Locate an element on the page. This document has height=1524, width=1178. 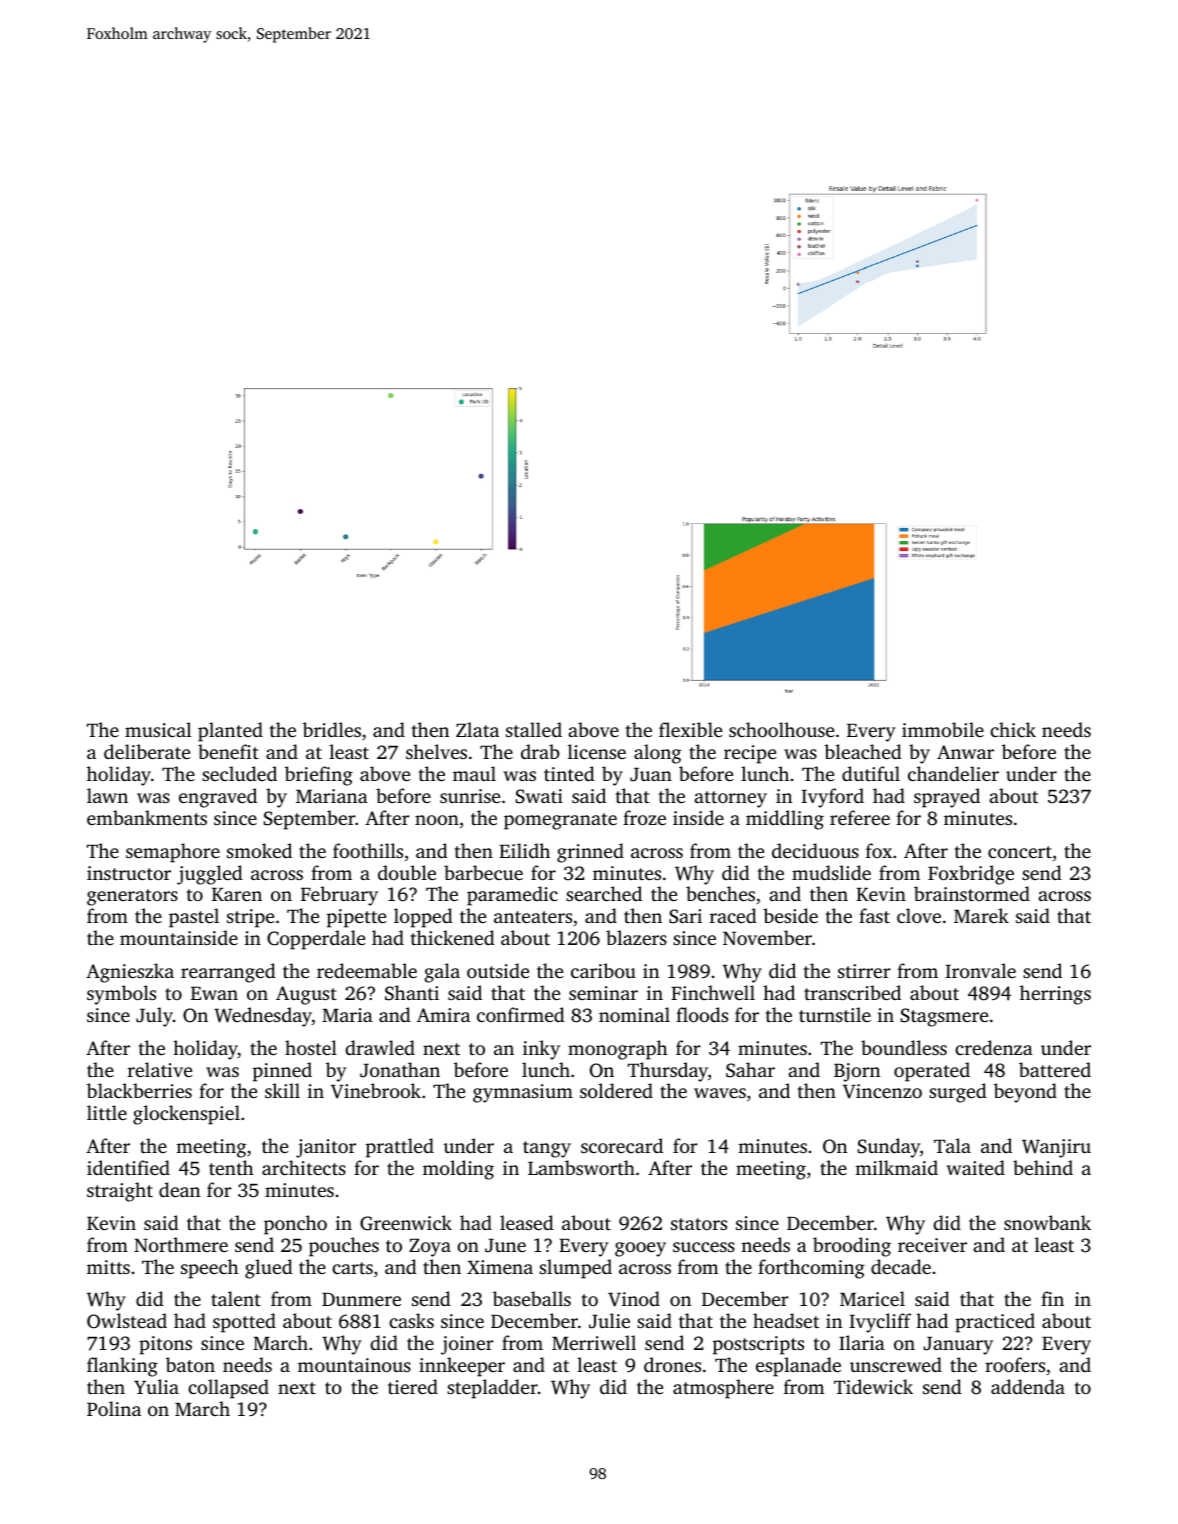
stalled is located at coordinates (534, 729).
